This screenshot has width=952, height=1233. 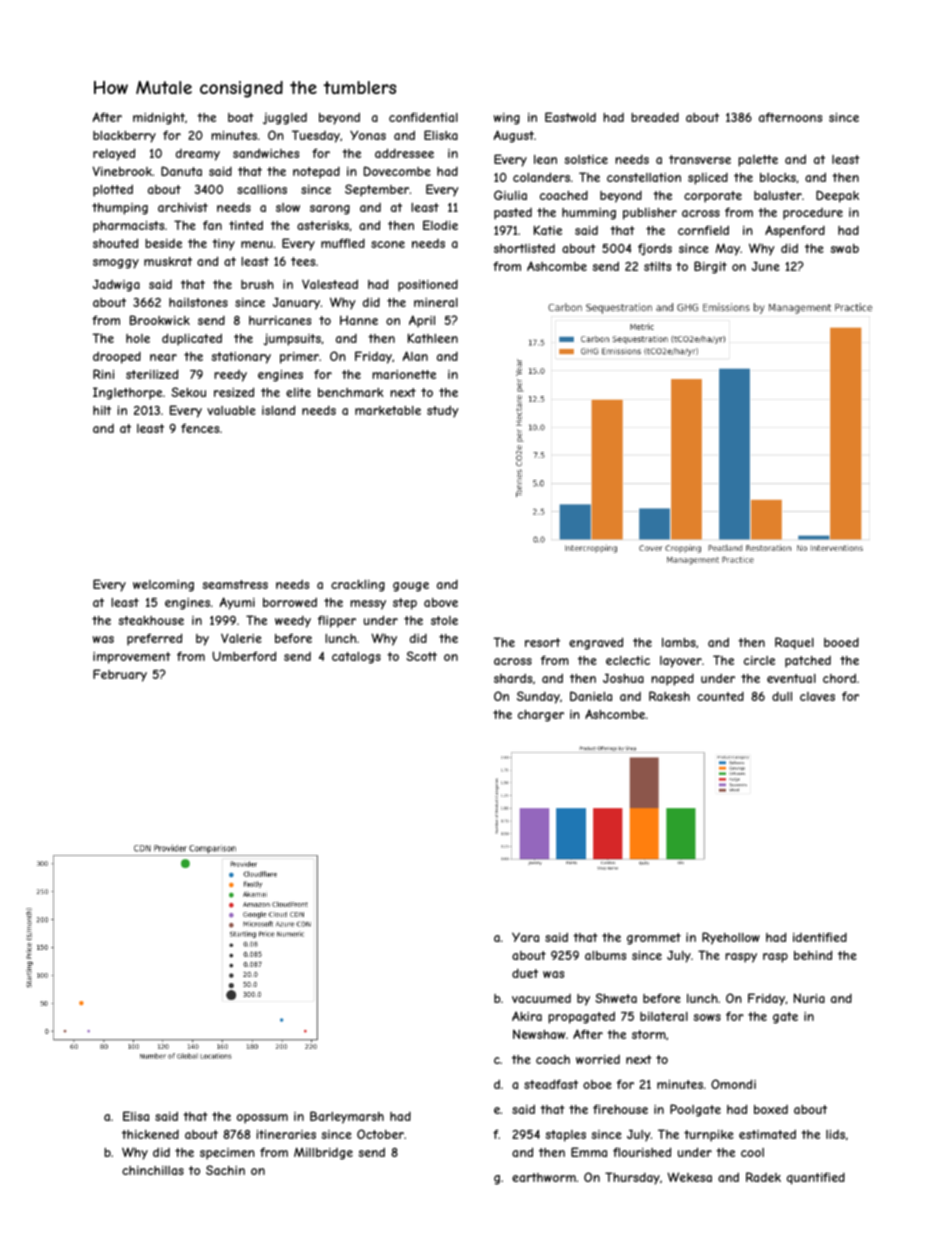 I want to click on Elisa, so click(x=136, y=1116).
